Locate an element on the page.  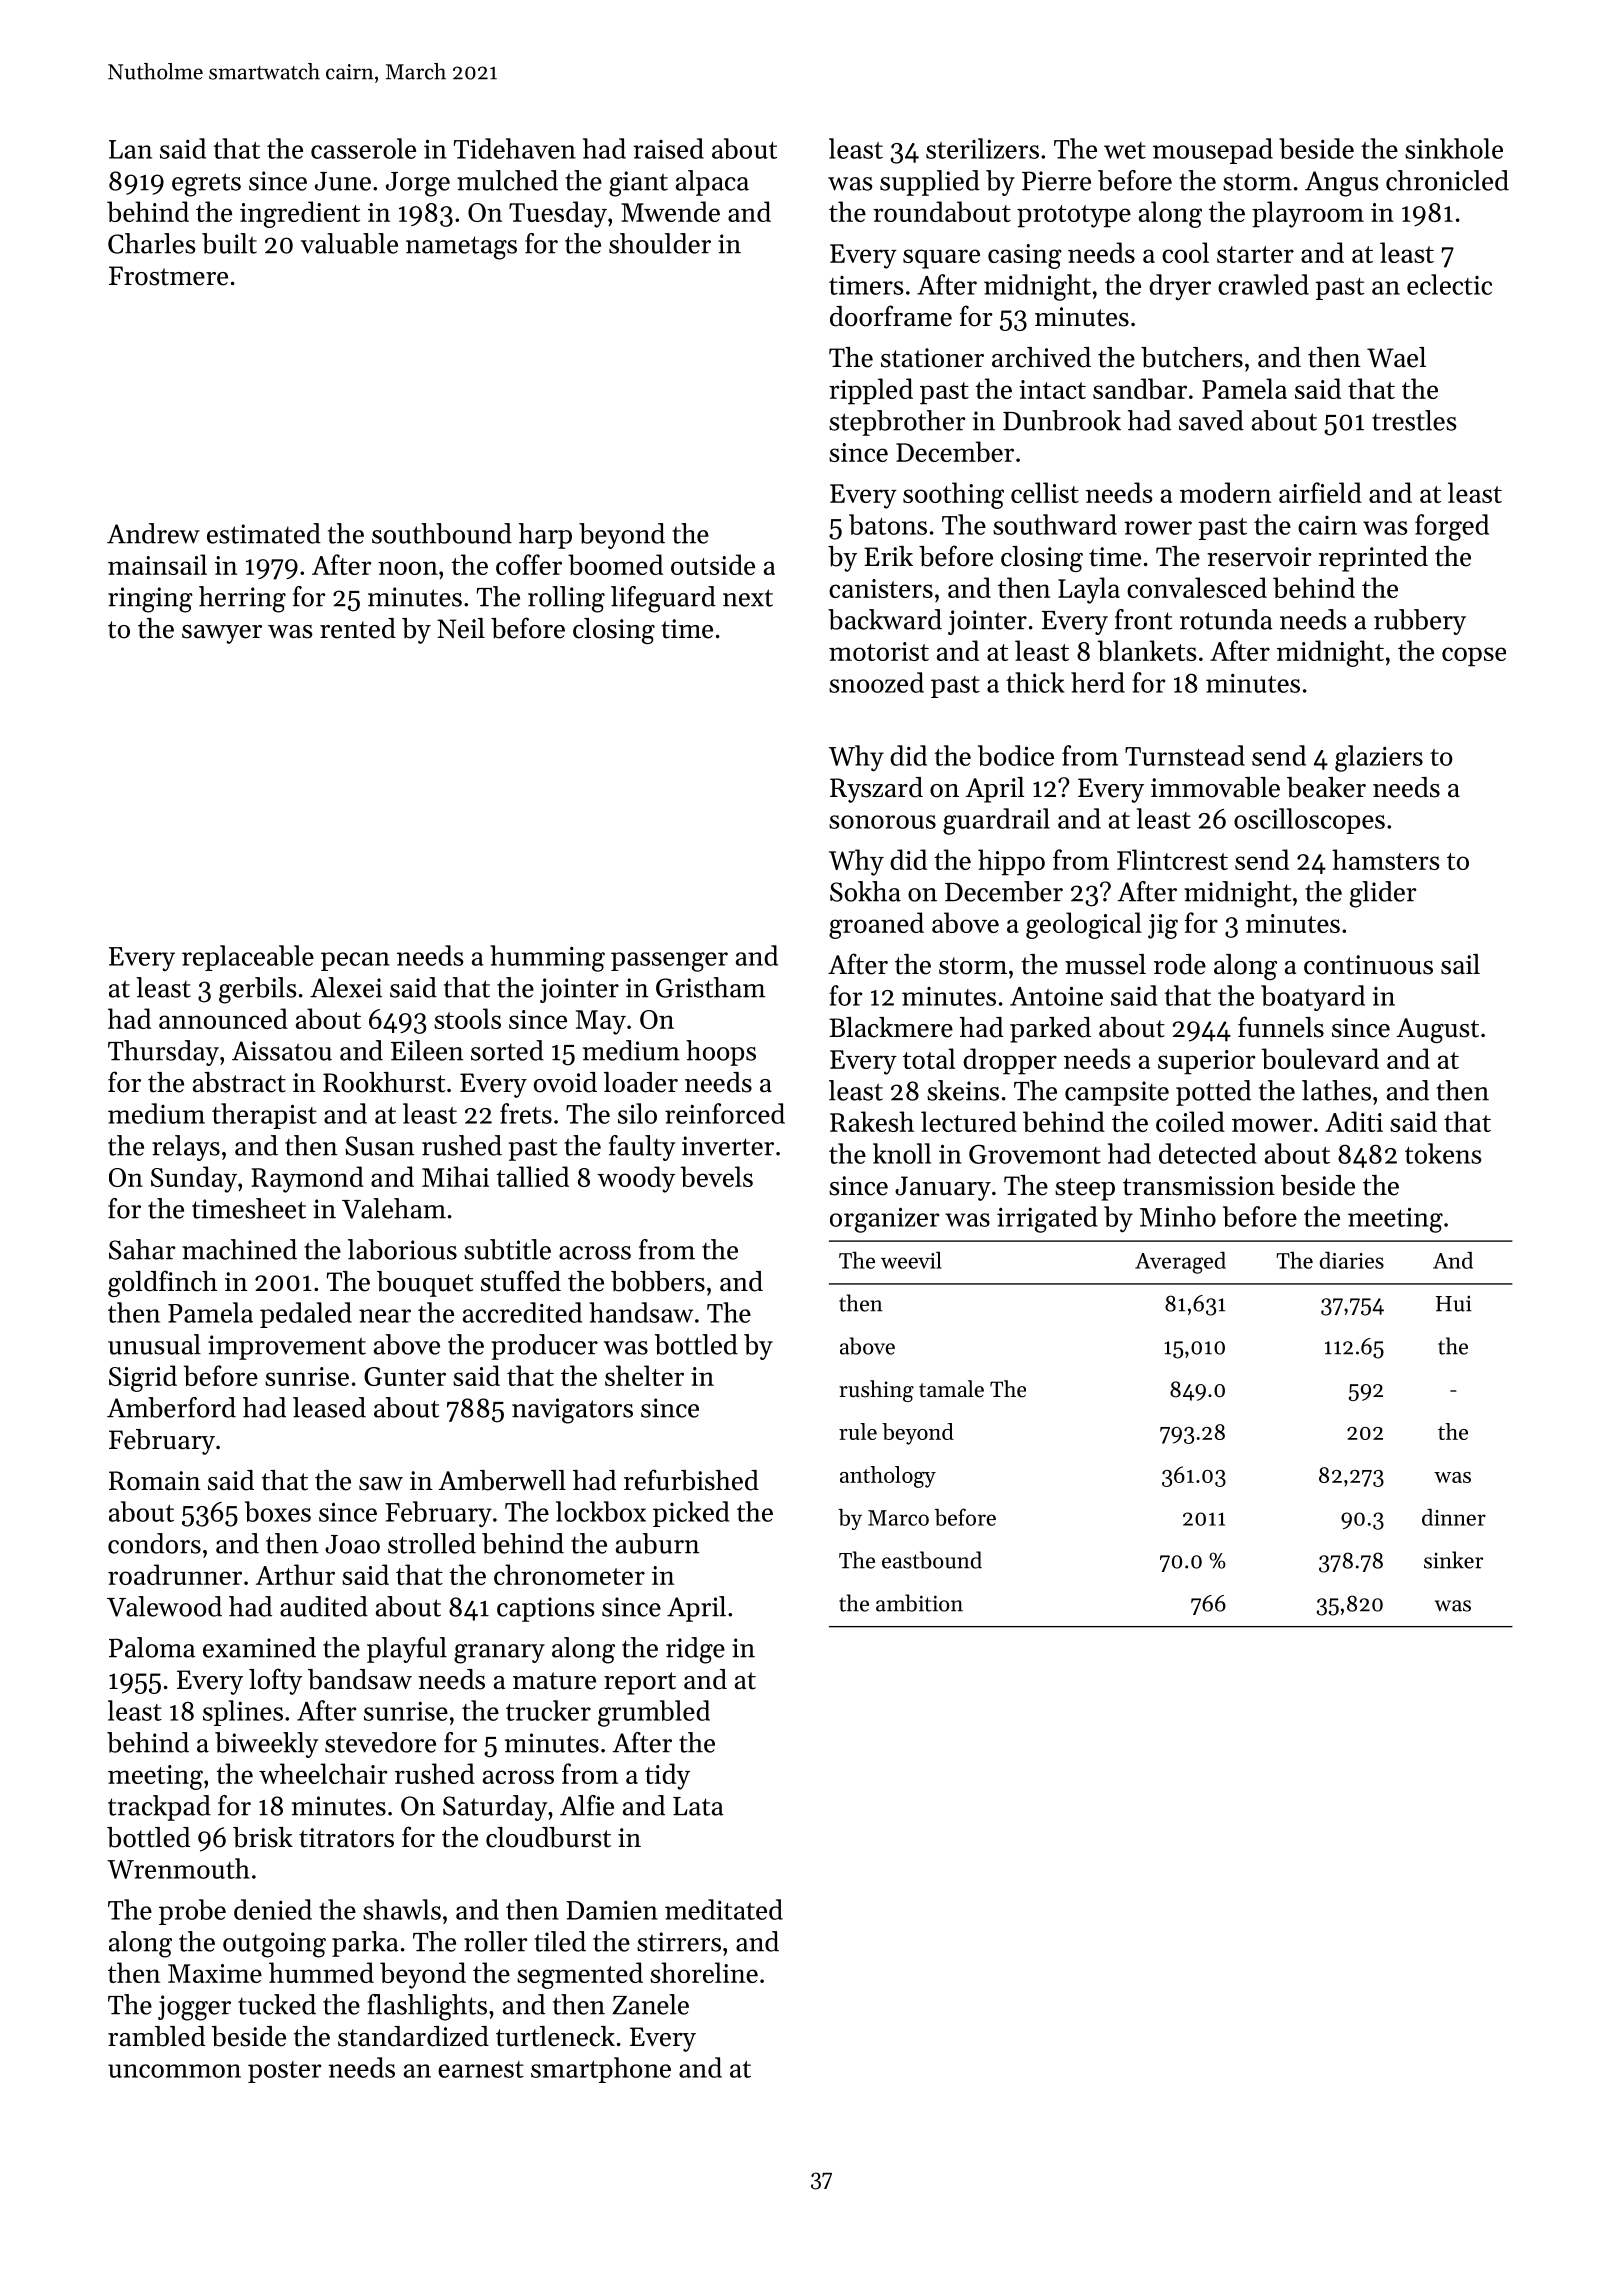
glaziers is located at coordinates (1379, 758).
